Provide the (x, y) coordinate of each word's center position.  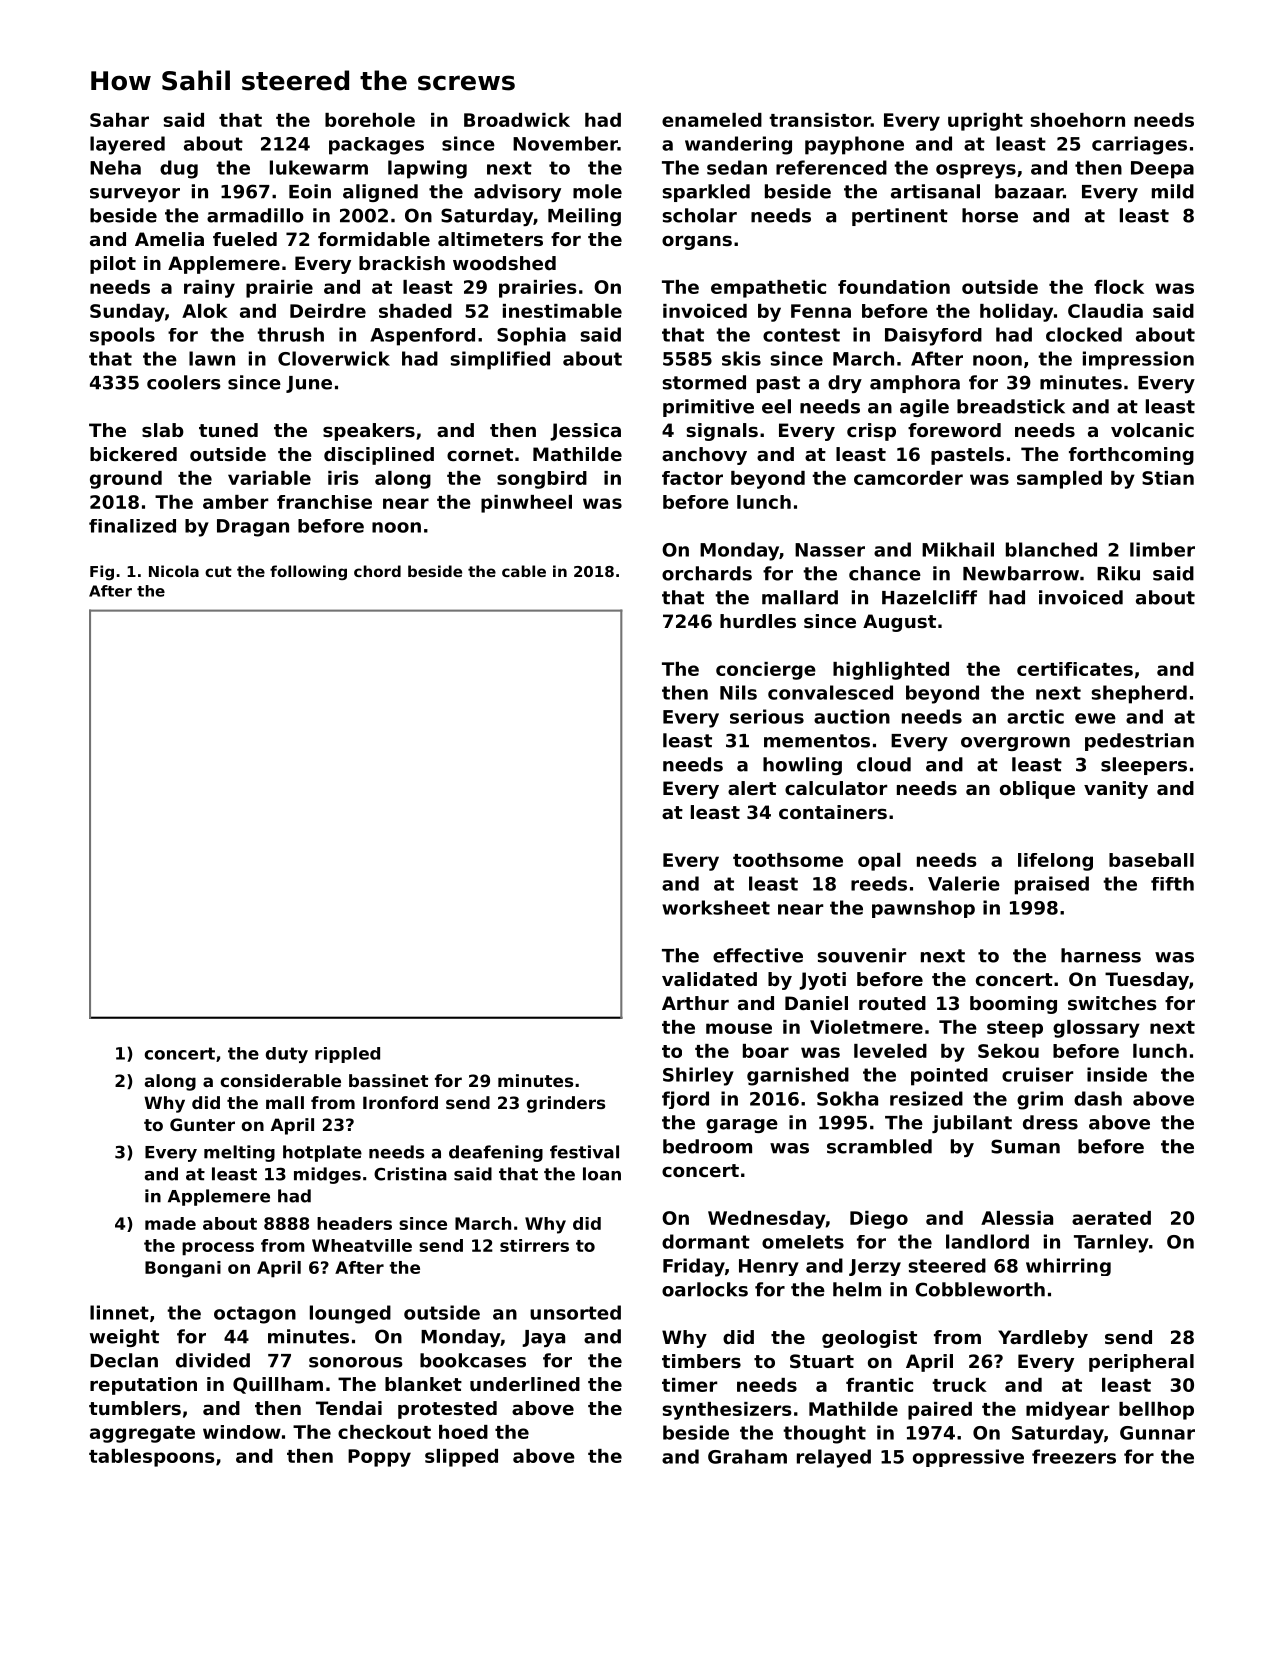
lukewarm (319, 167)
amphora (915, 384)
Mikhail (958, 549)
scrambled (879, 1146)
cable (524, 571)
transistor (820, 120)
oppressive (968, 1458)
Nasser (830, 550)
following (308, 572)
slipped (461, 1458)
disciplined (379, 456)
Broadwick (517, 120)
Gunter (202, 1124)
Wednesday (767, 1220)
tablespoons (152, 1458)
